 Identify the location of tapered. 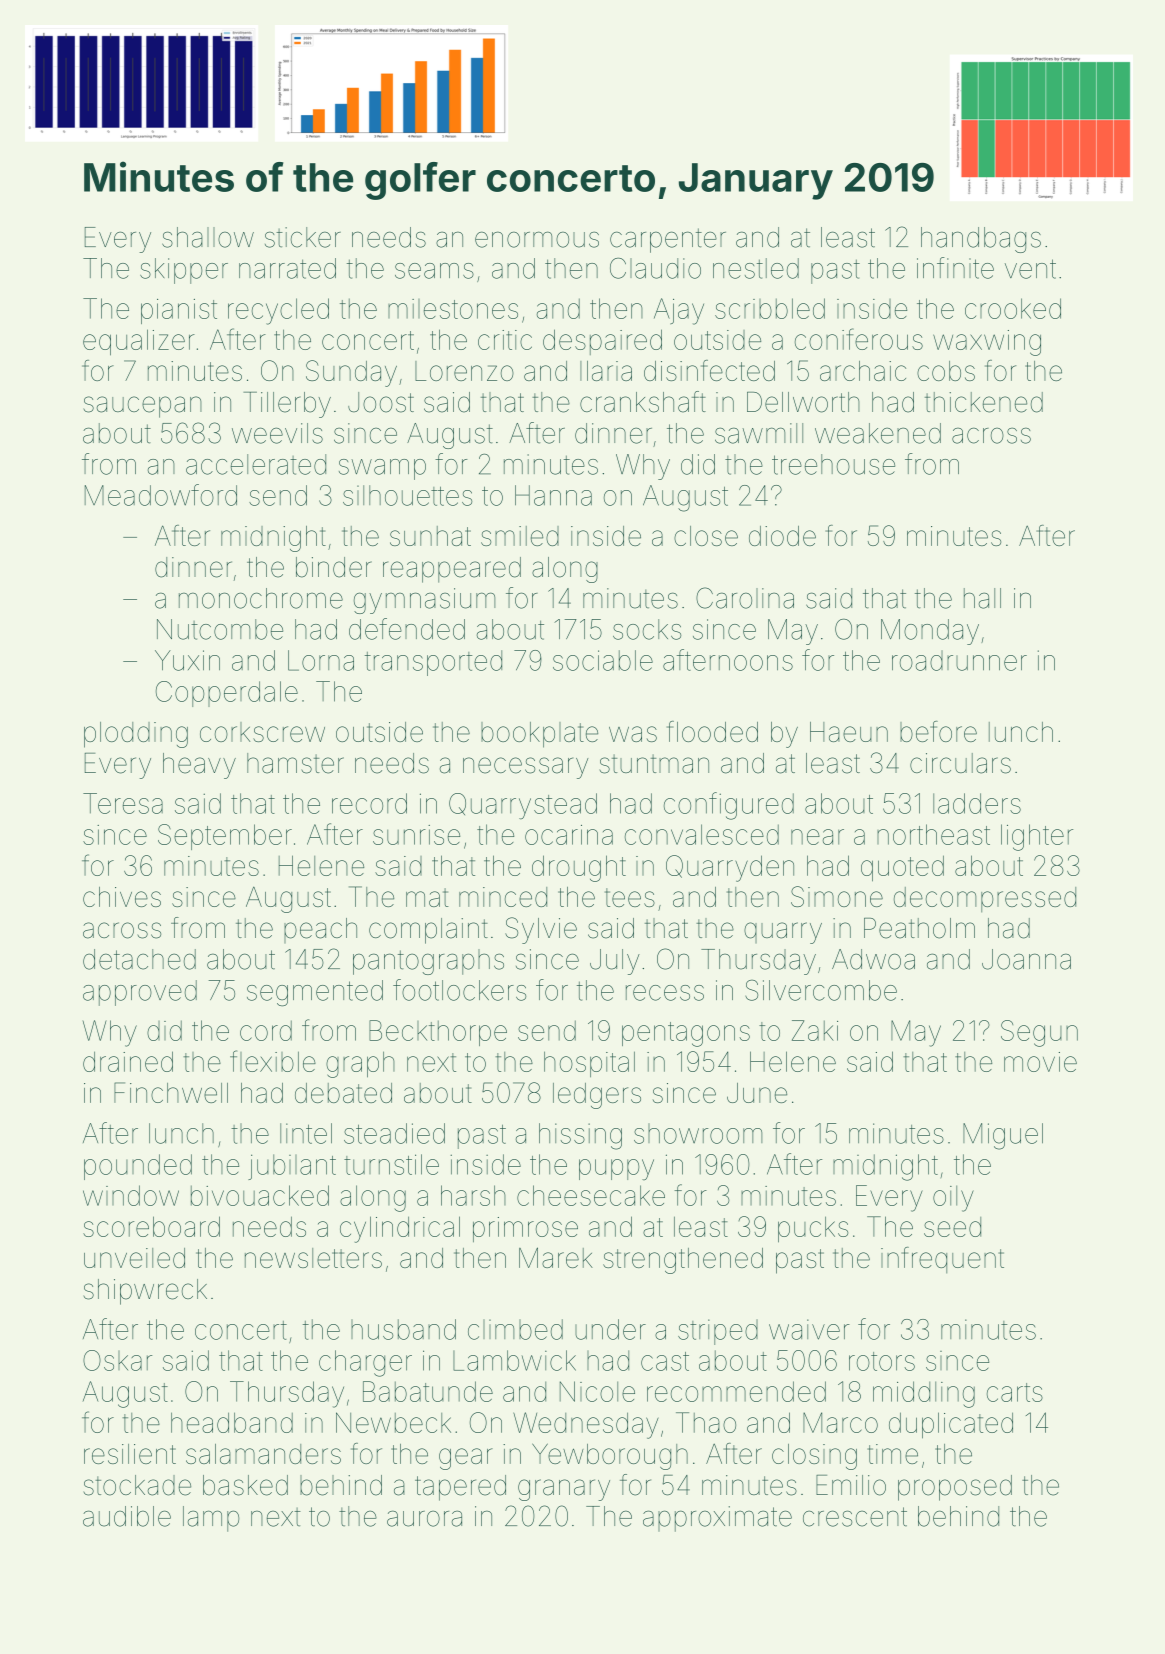
(460, 1488).
